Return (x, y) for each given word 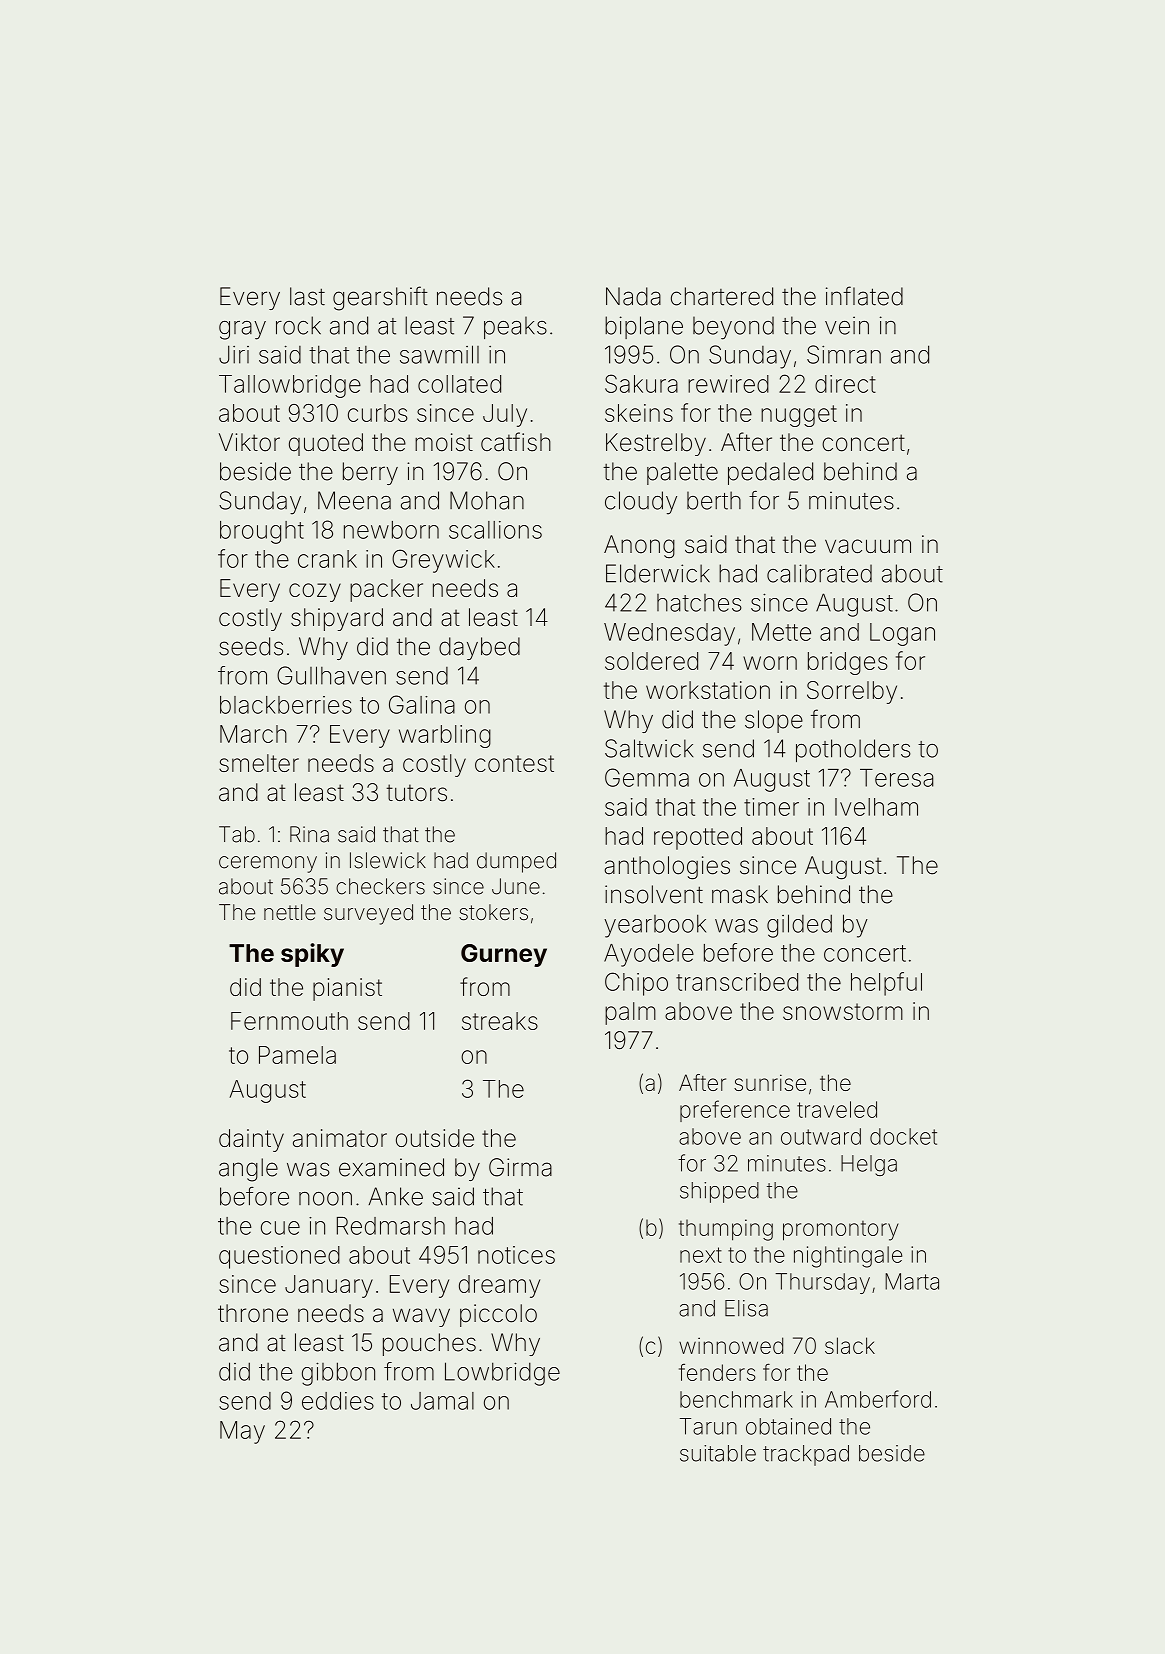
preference (735, 1111)
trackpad (806, 1455)
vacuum (868, 546)
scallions (495, 530)
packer (386, 590)
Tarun (708, 1426)
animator (340, 1138)
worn (770, 663)
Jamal (442, 1401)
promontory (841, 1231)
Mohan (487, 500)
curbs (378, 413)
